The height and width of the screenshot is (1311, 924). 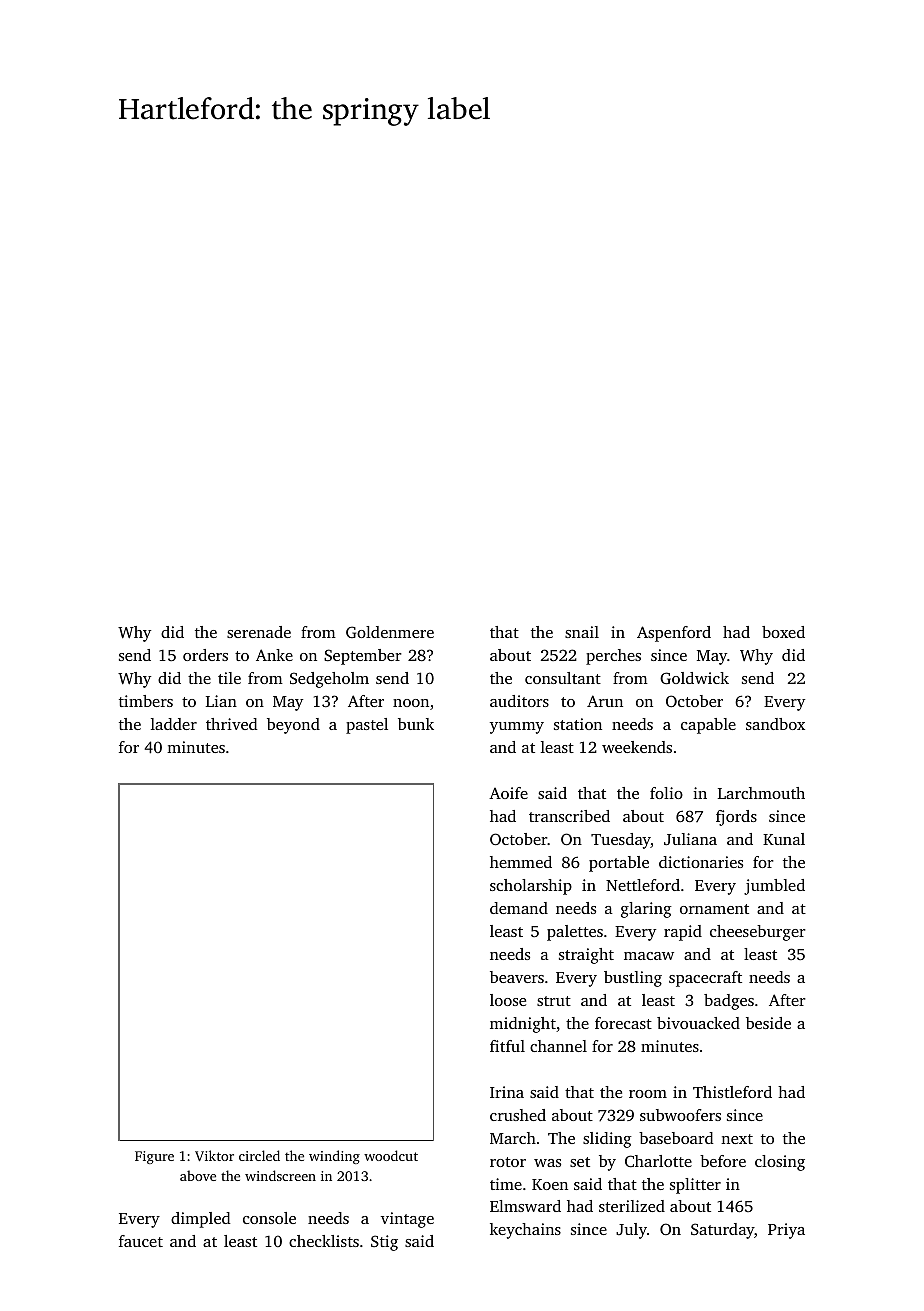 I want to click on Kunal, so click(x=784, y=839).
